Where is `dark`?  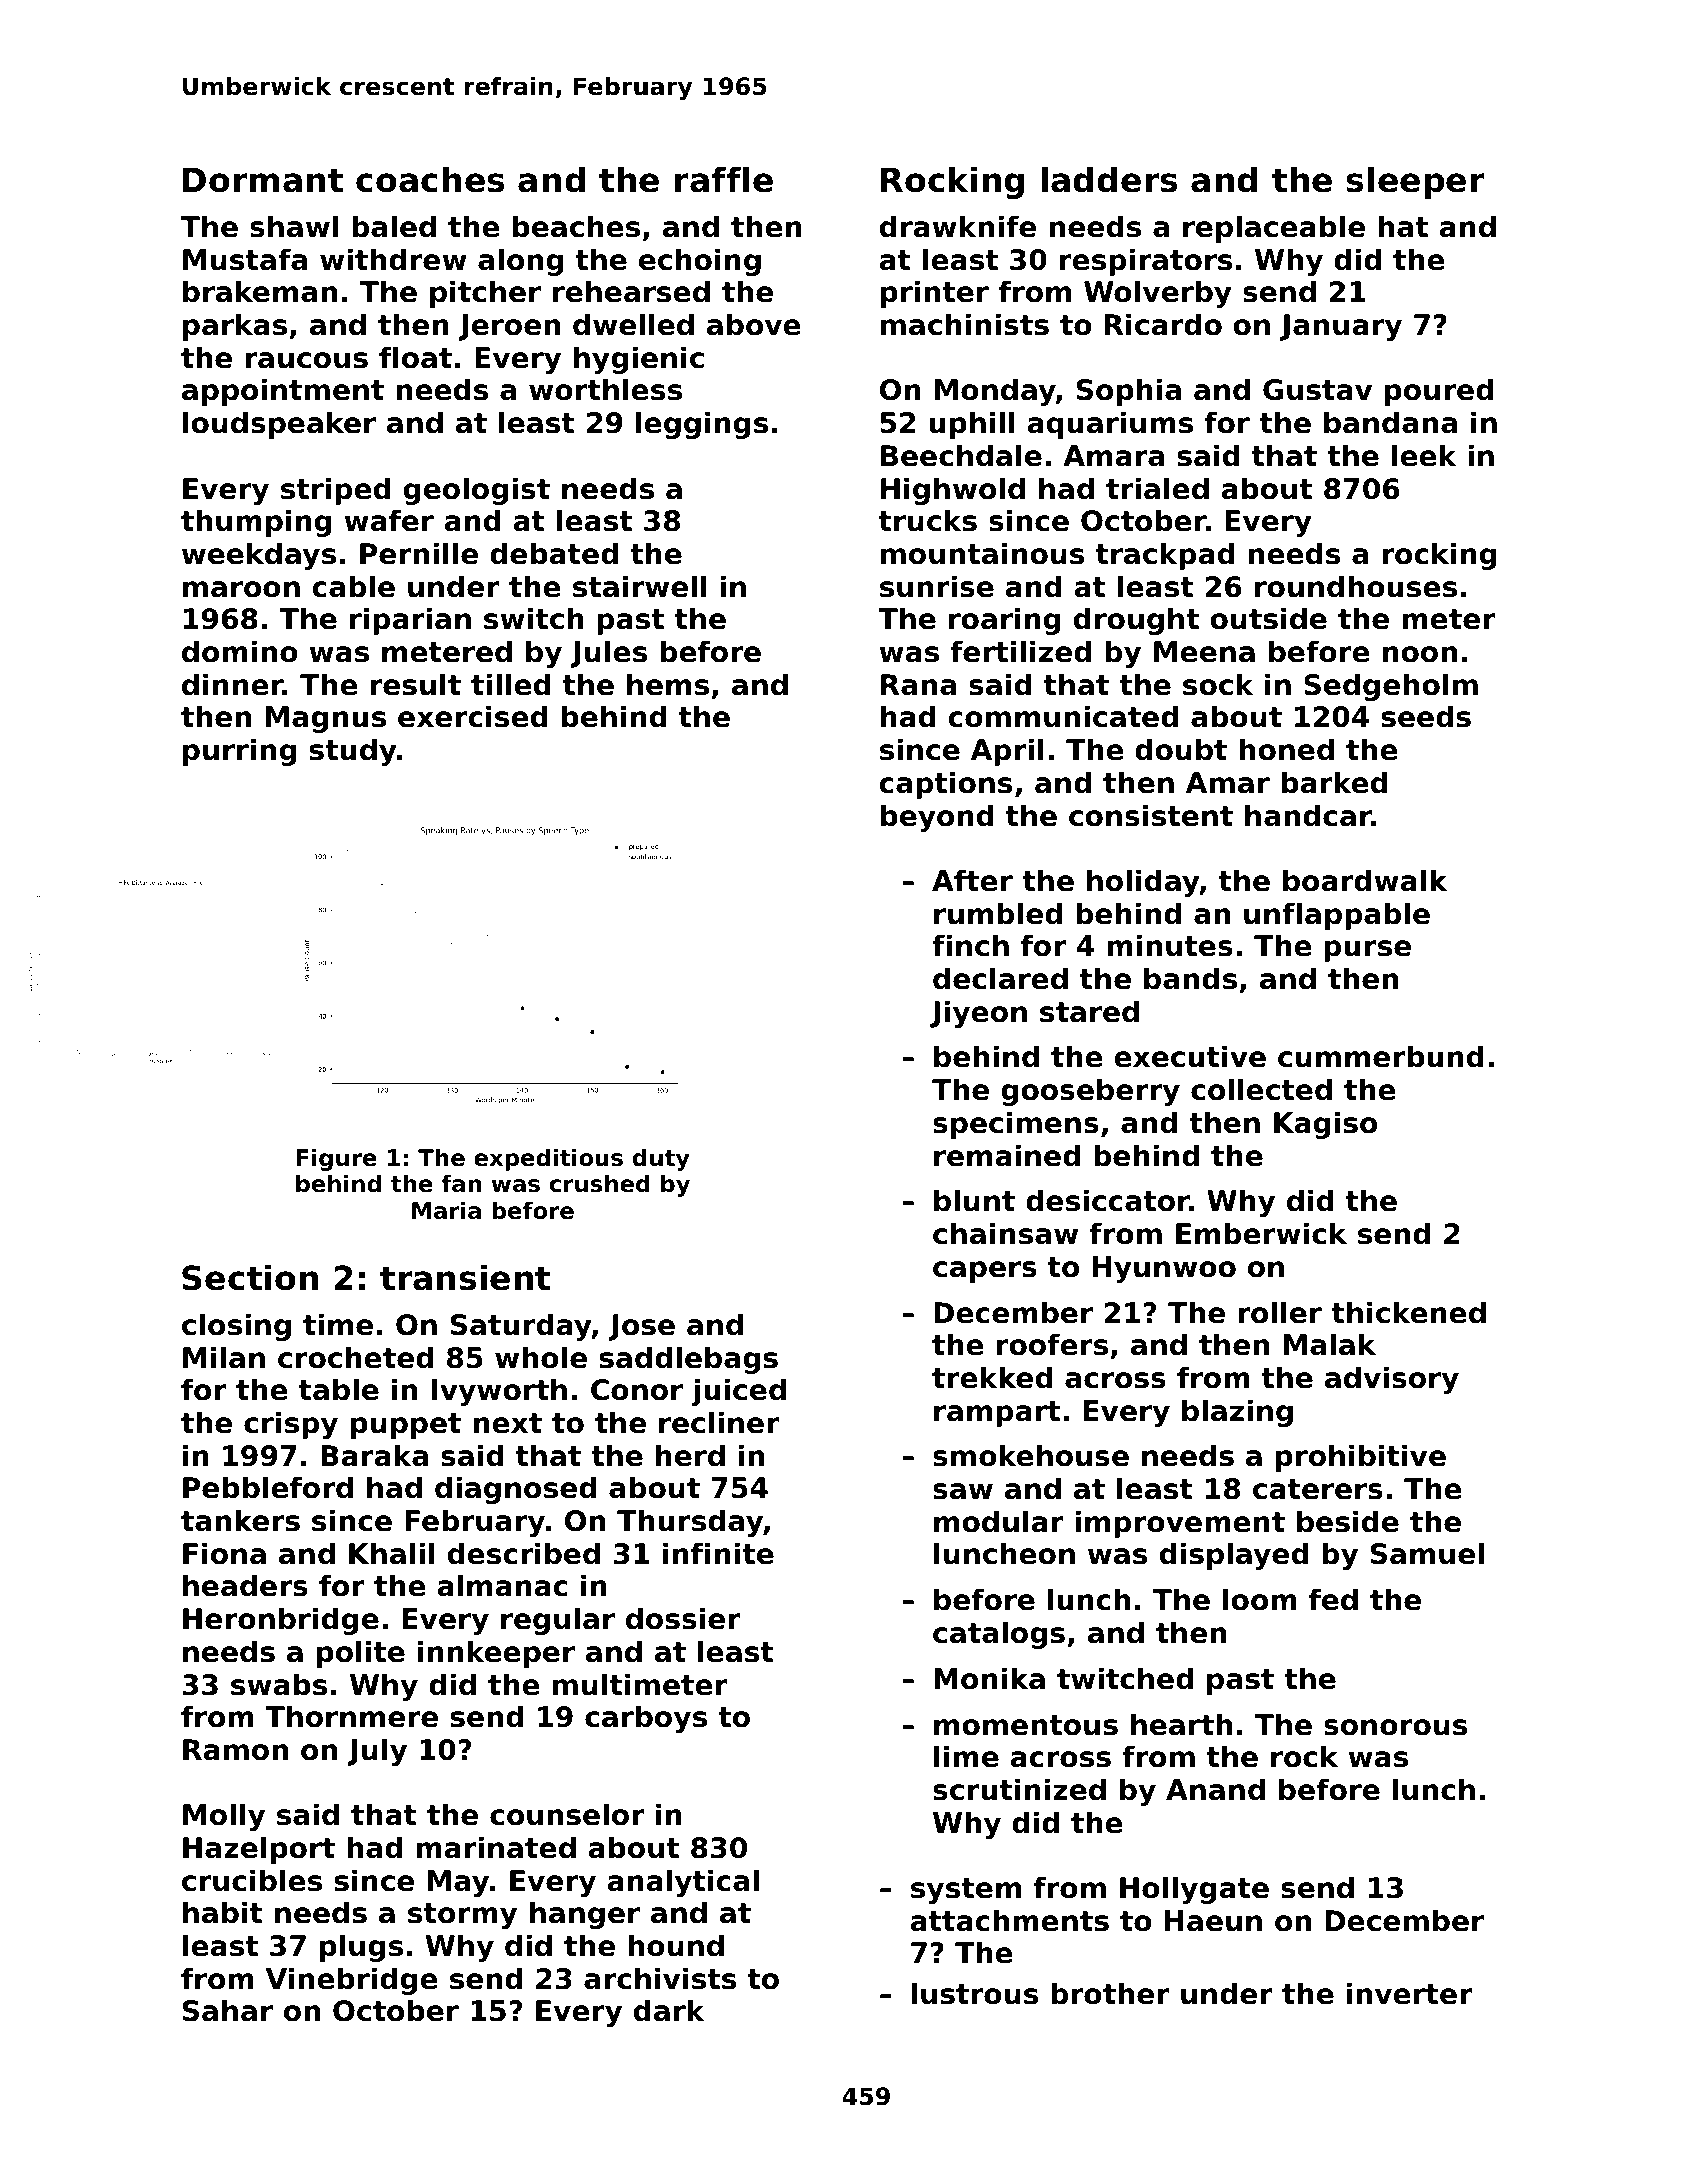 dark is located at coordinates (669, 2010).
